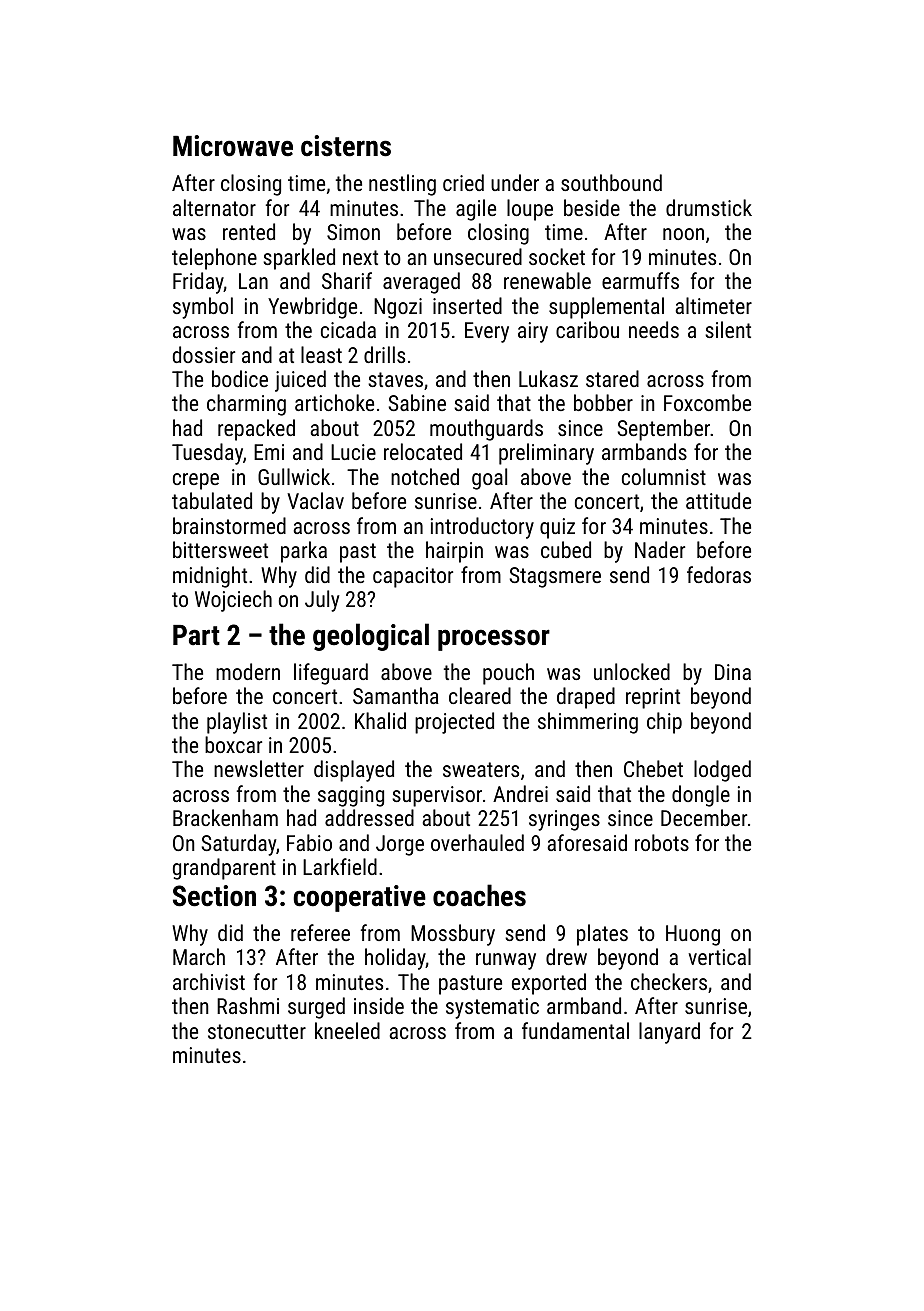  Describe the element at coordinates (395, 379) in the image. I see `staves` at that location.
